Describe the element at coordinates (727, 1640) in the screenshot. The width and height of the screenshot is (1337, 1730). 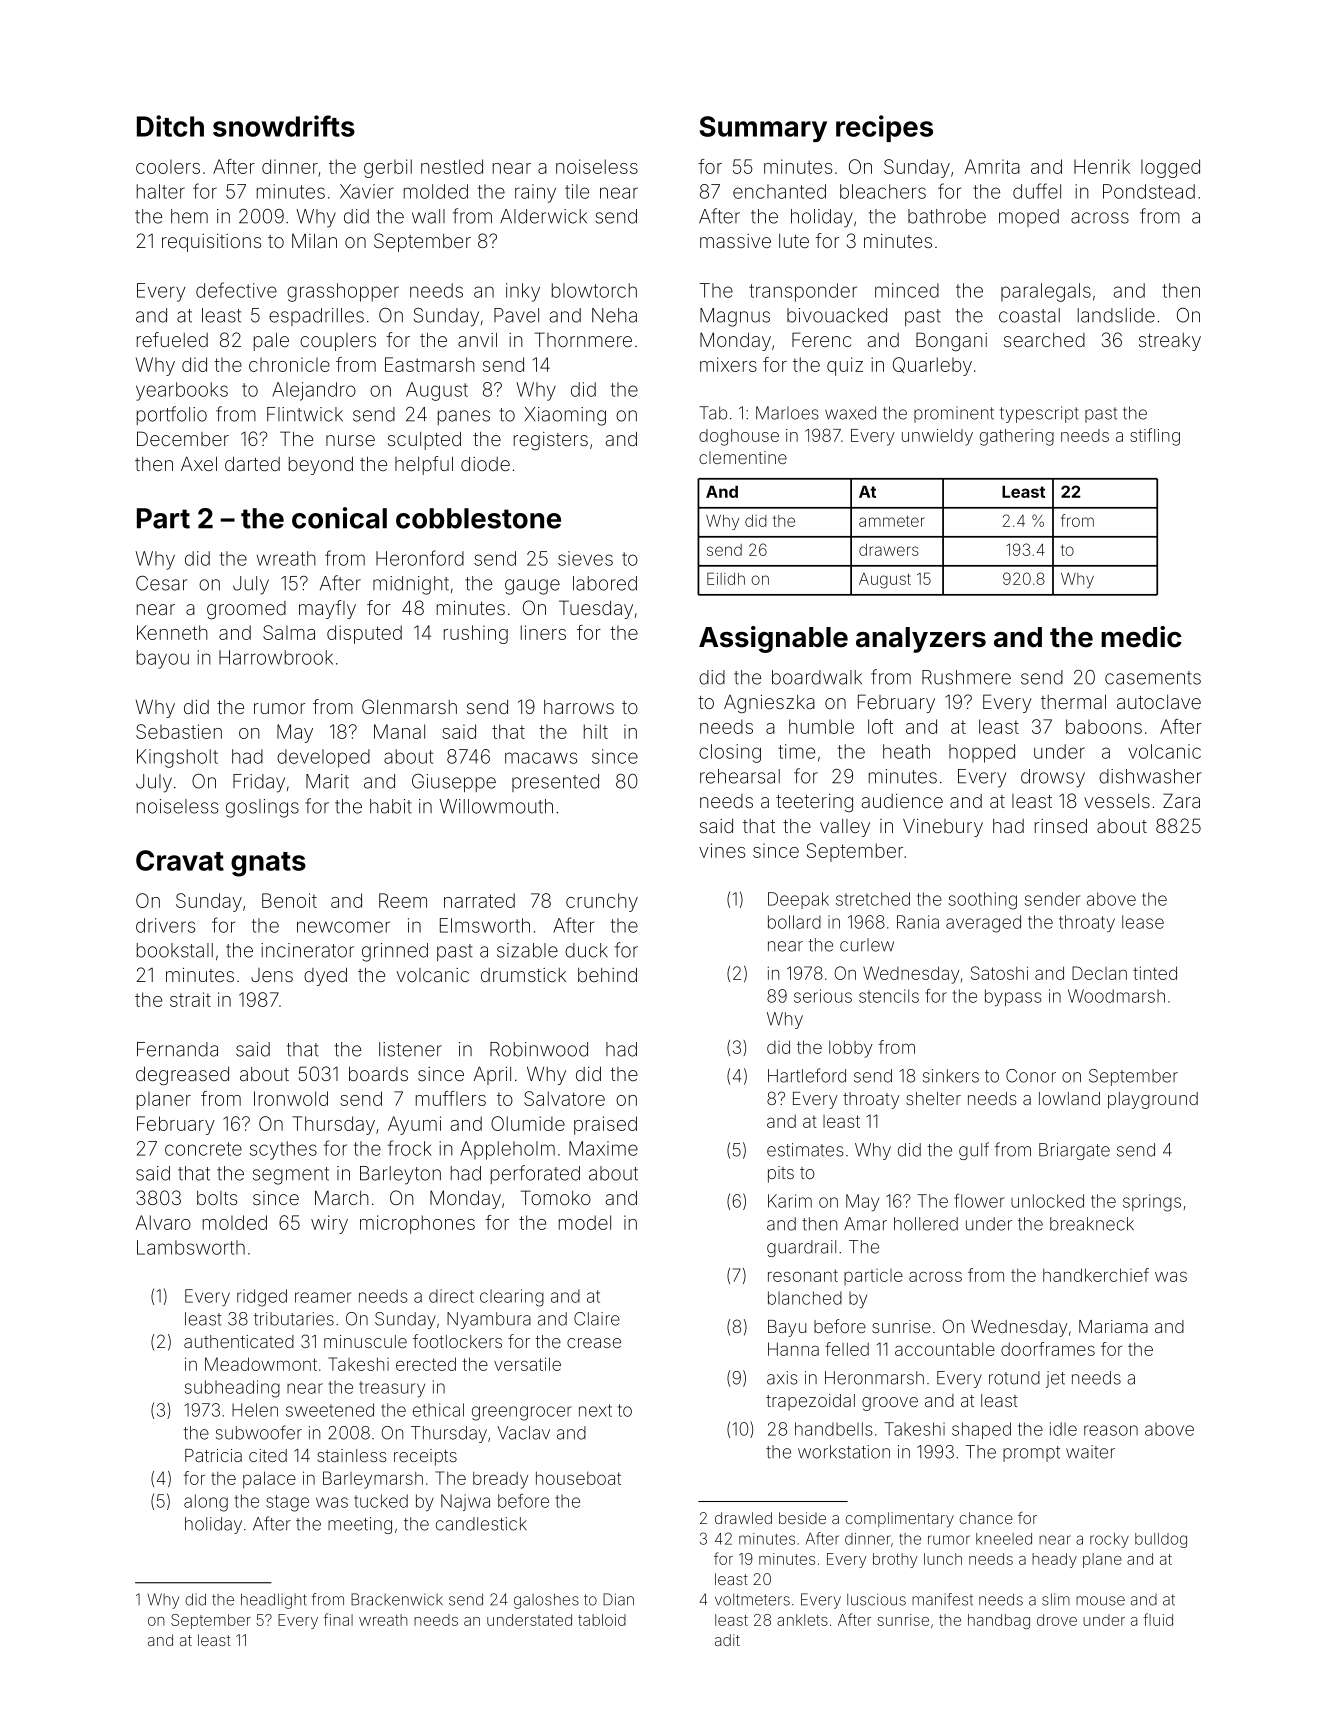
I see `adit` at that location.
